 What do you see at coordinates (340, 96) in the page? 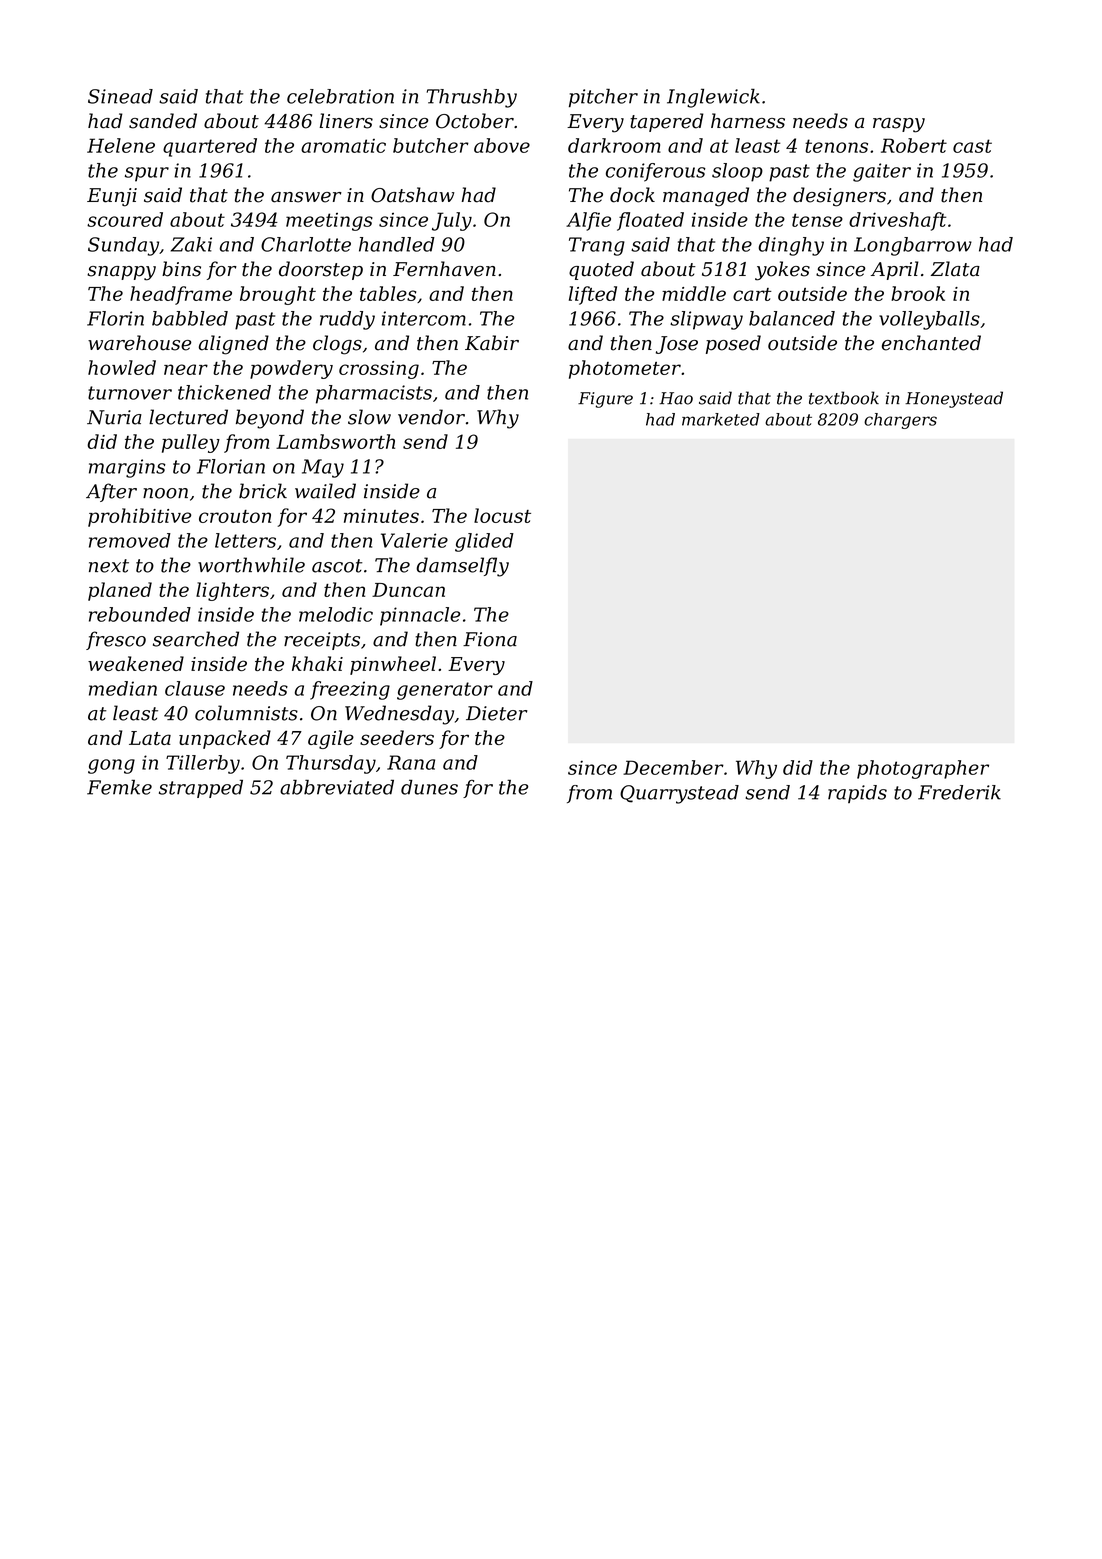
I see `celebration` at bounding box center [340, 96].
